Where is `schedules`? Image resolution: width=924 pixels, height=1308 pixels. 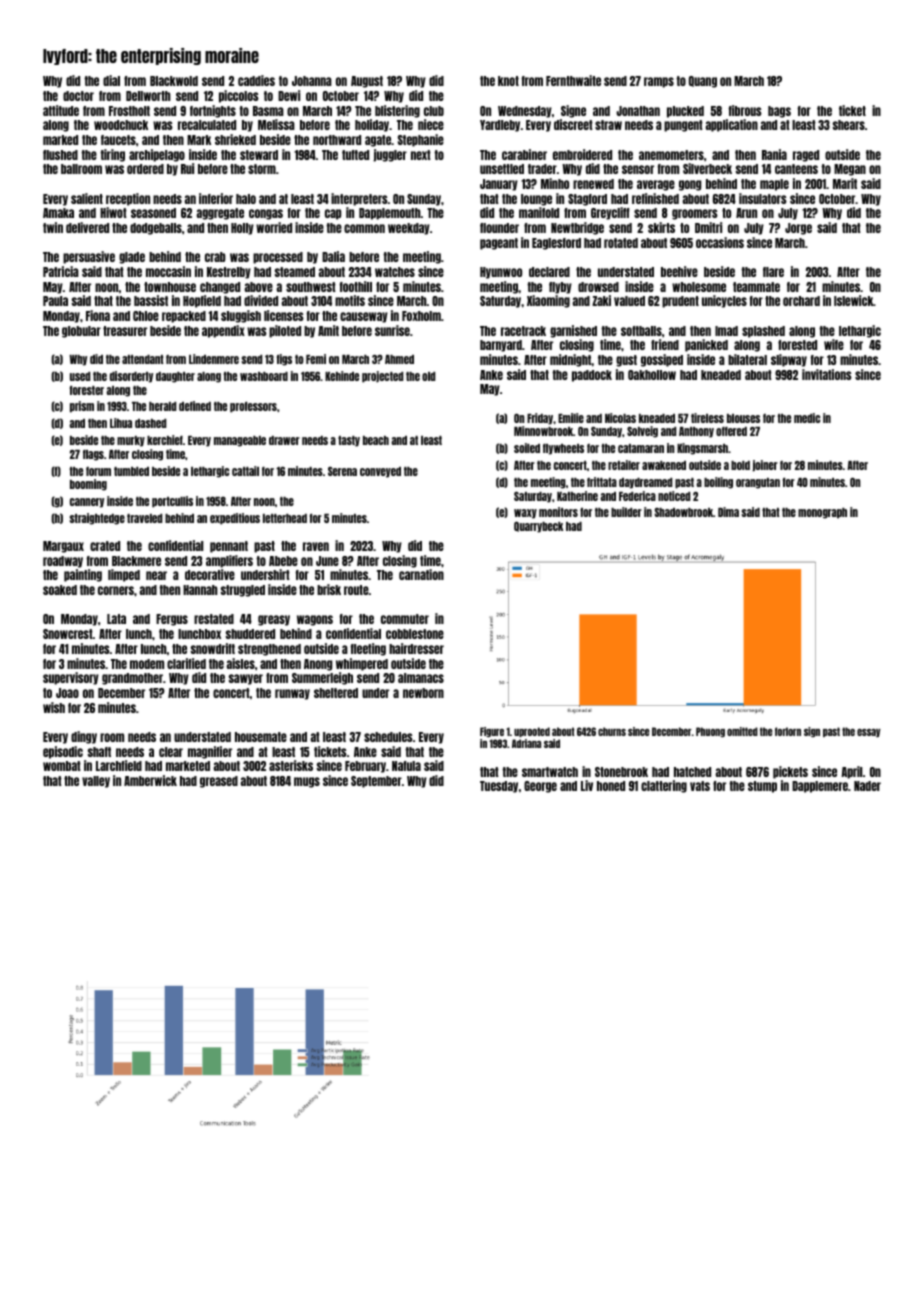
schedules is located at coordinates (388, 737).
